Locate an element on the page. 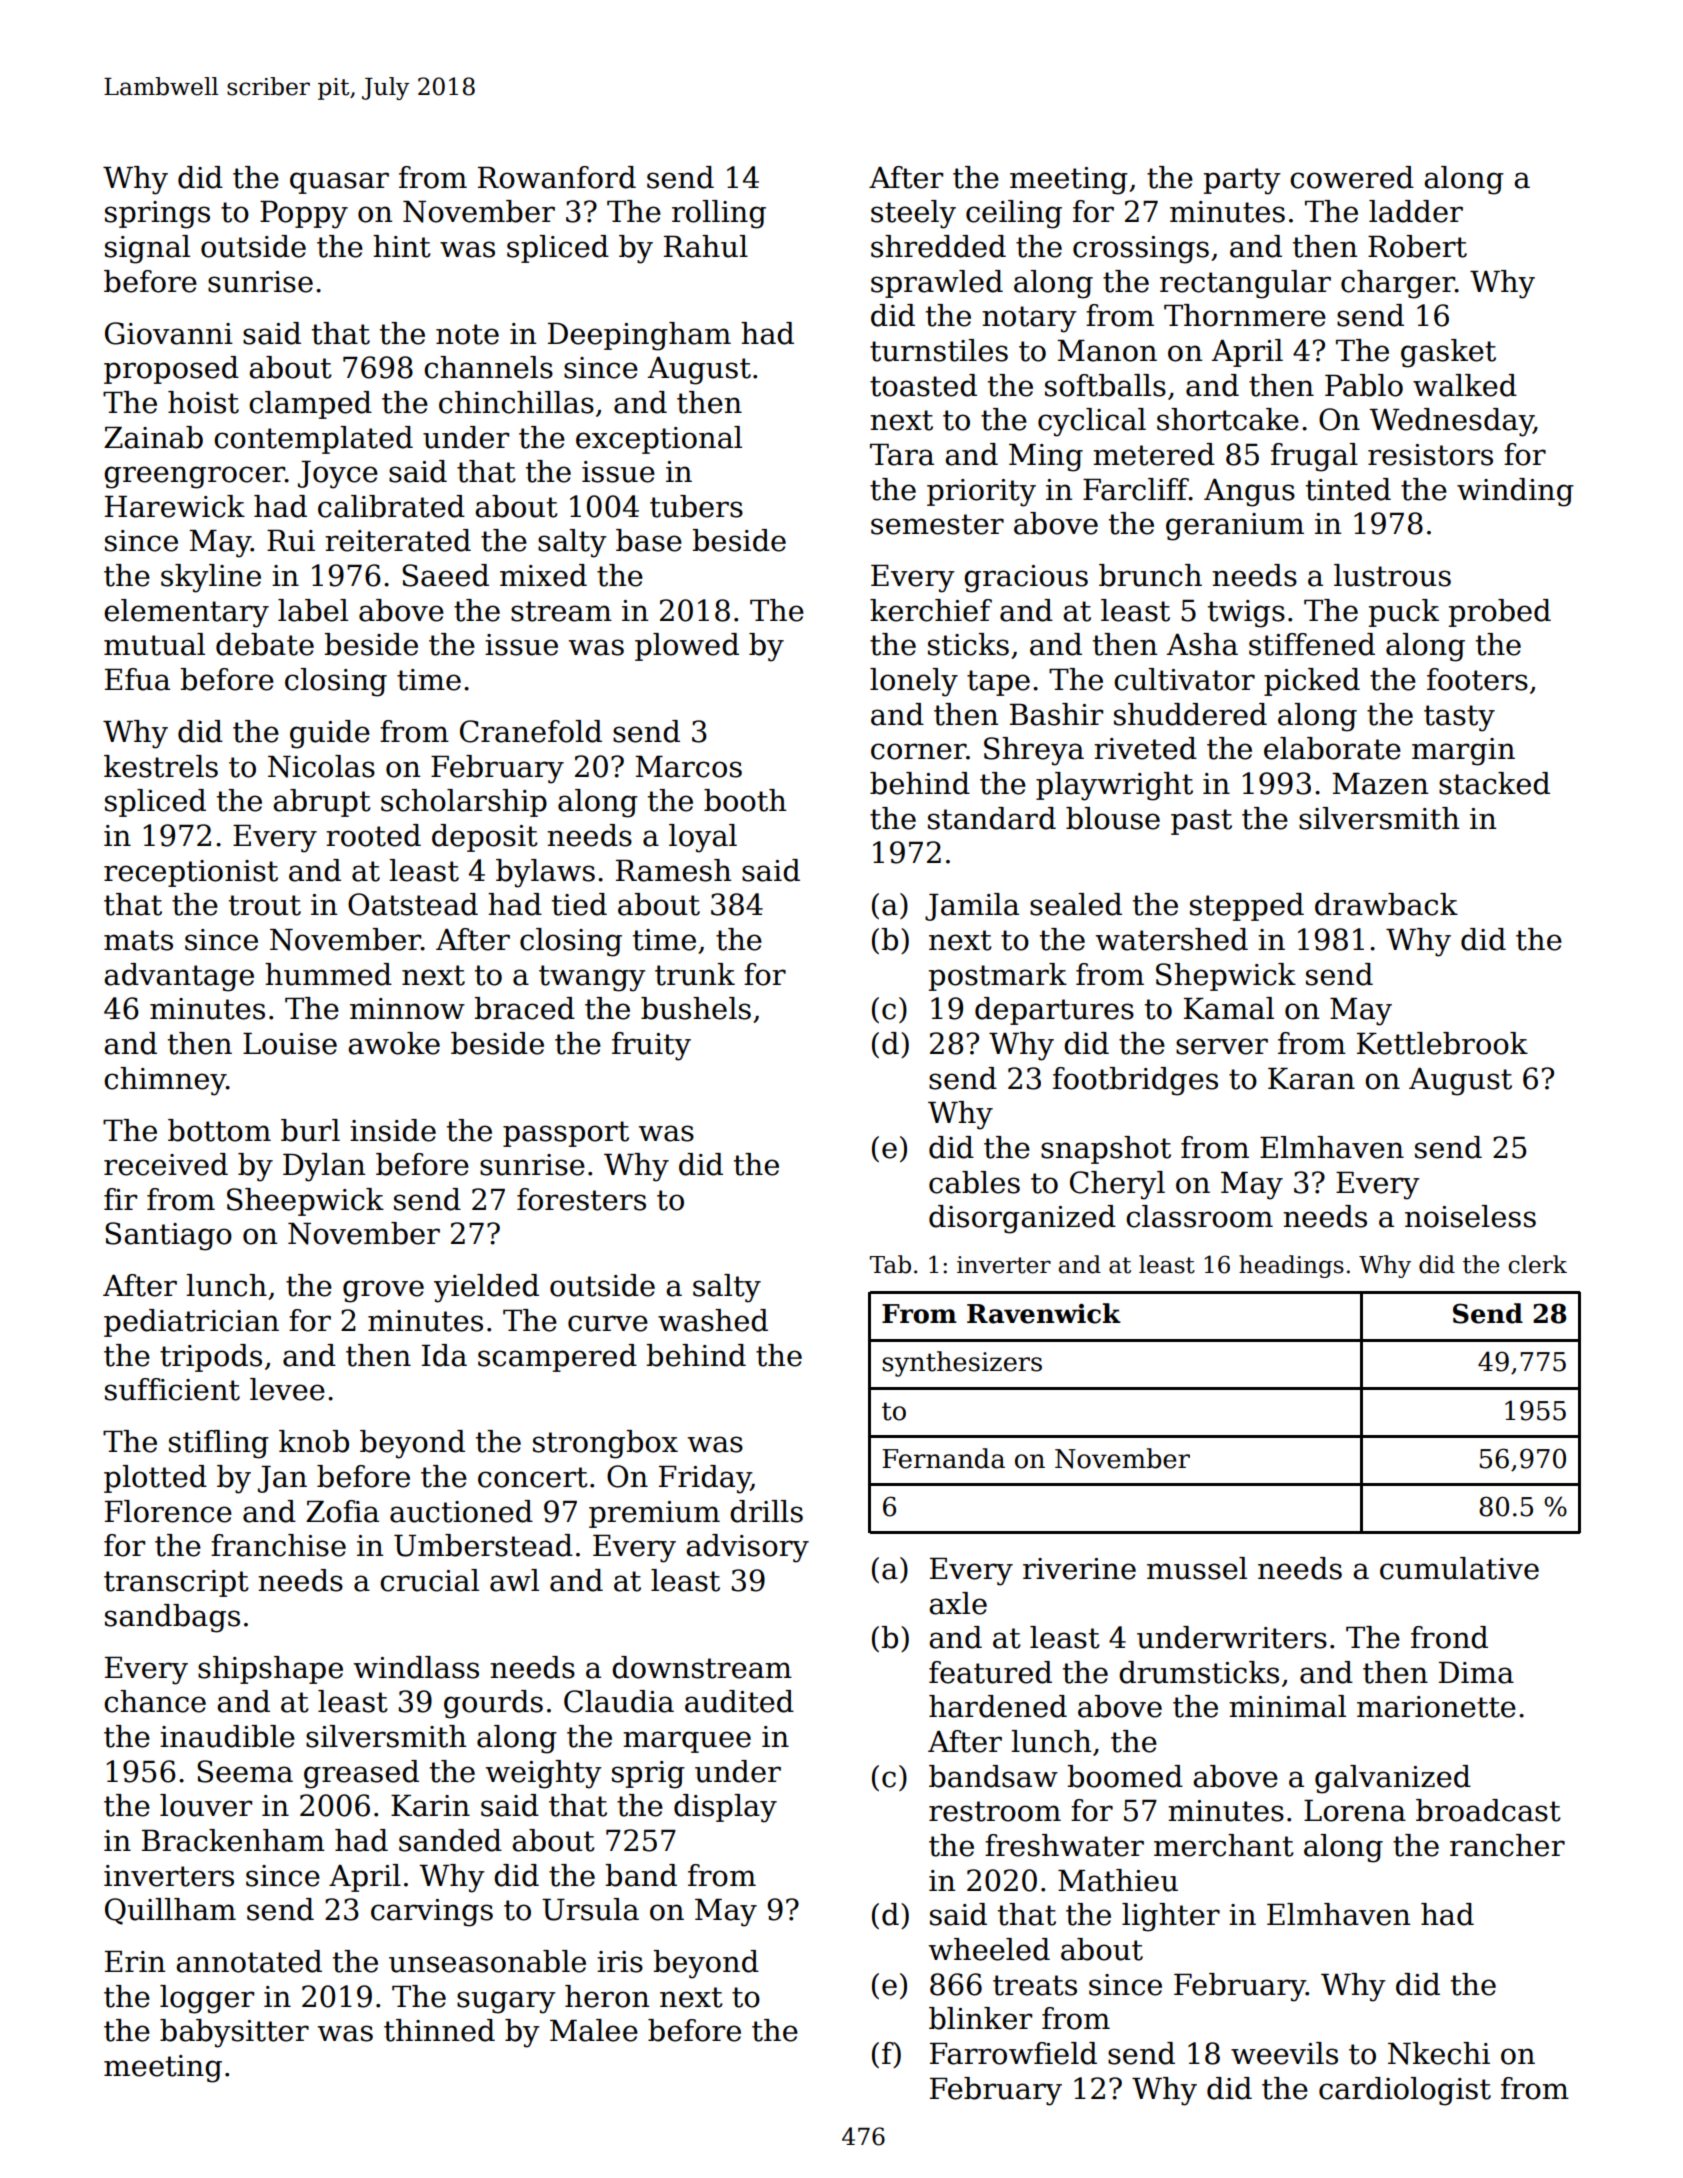  greased is located at coordinates (361, 1774).
